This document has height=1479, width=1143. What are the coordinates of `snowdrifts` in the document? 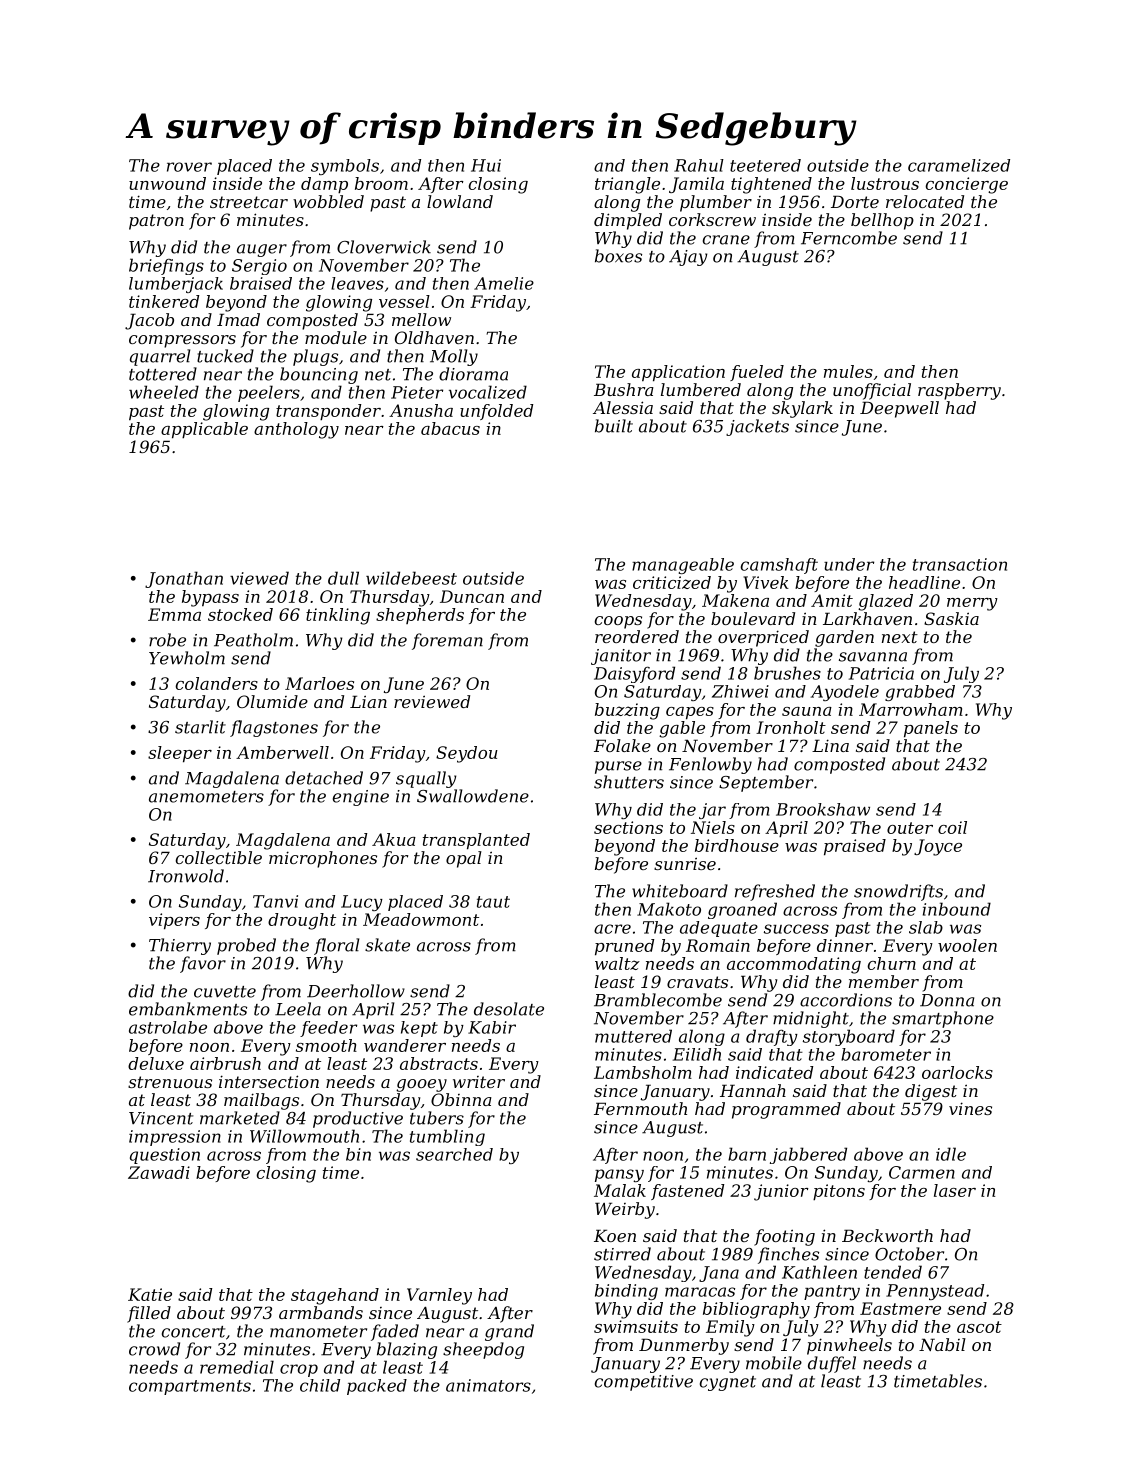 It's located at (898, 892).
